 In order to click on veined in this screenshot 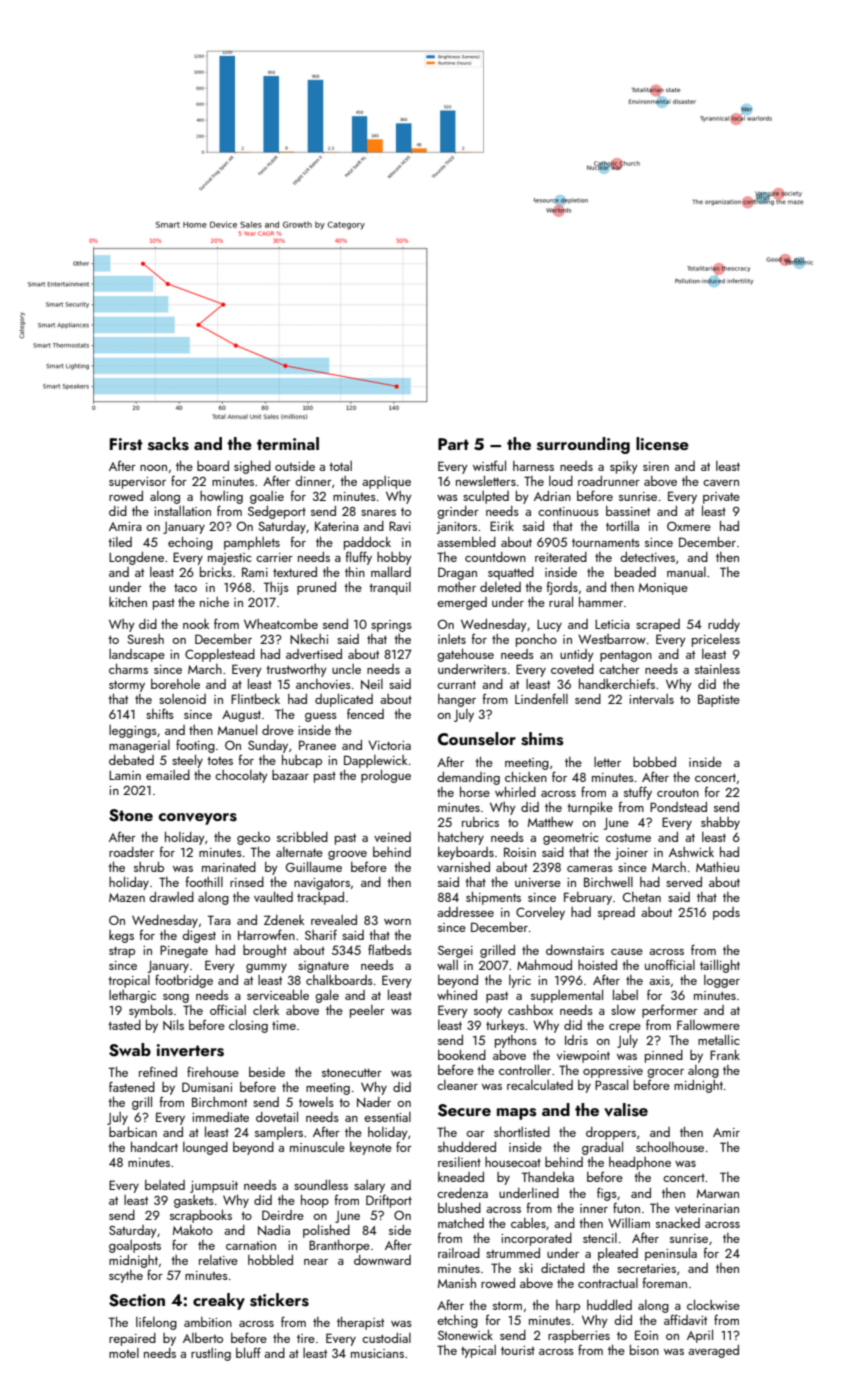, I will do `click(392, 837)`.
